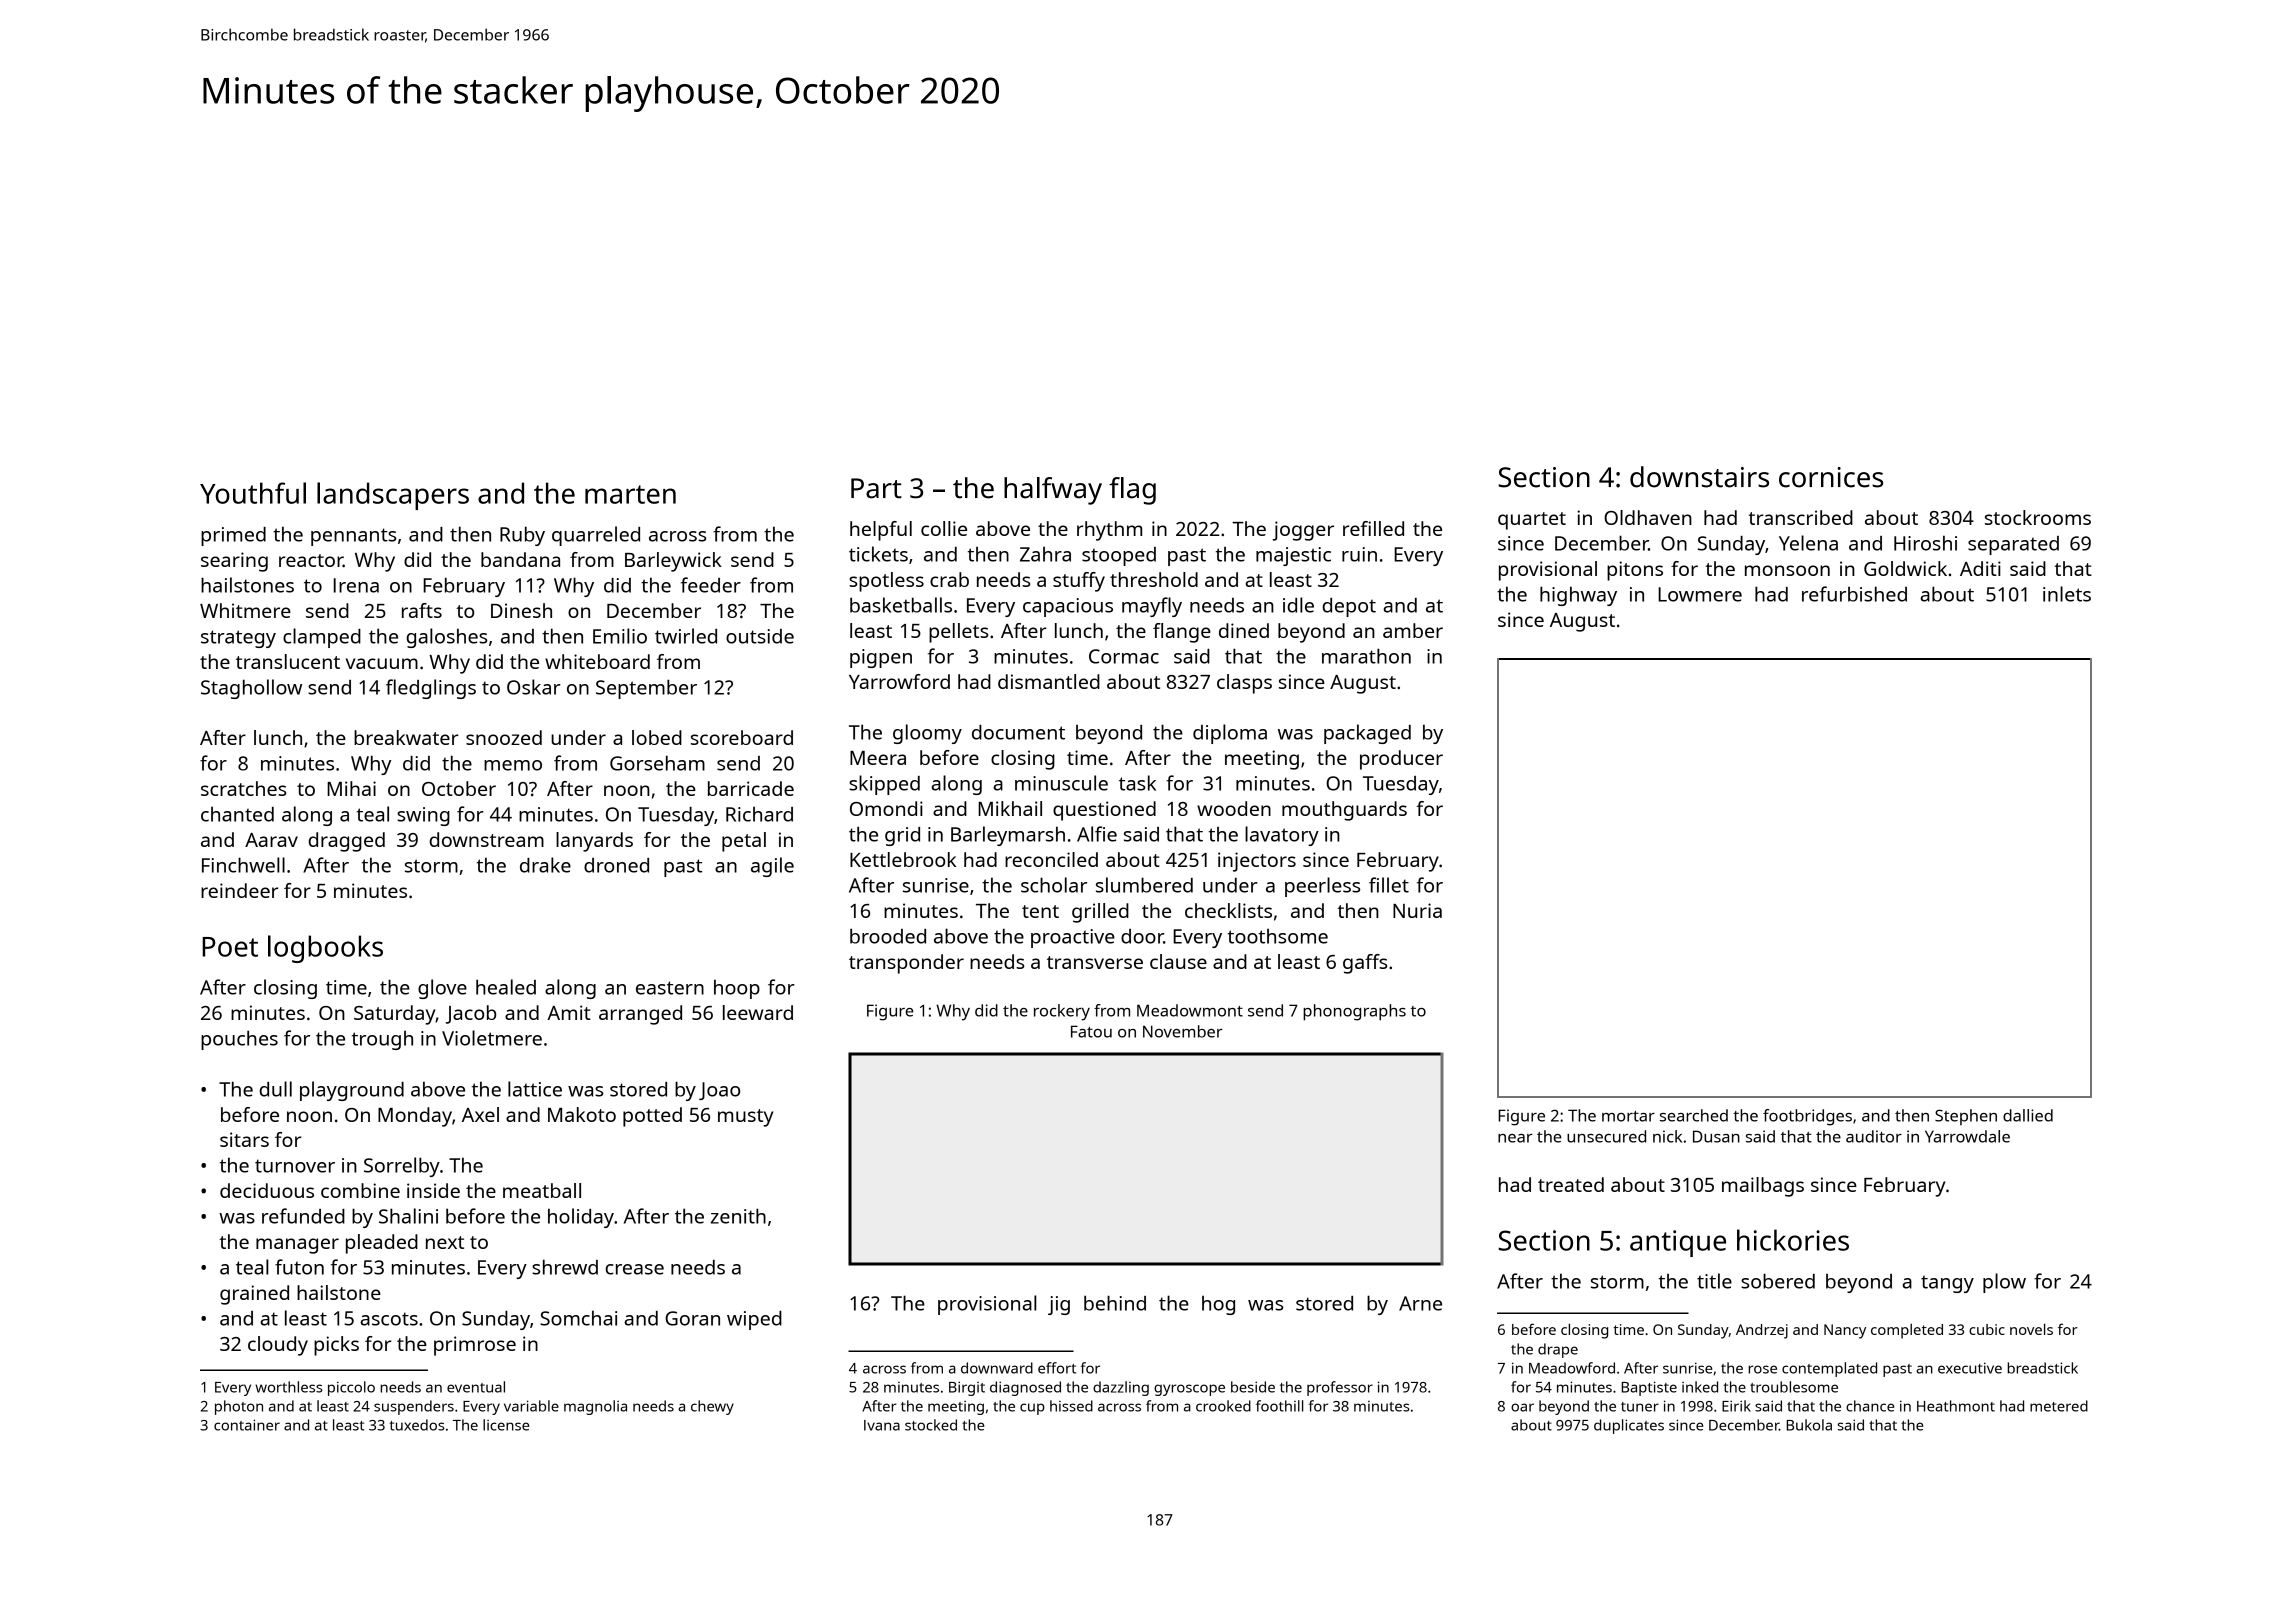  Describe the element at coordinates (415, 1117) in the screenshot. I see `Monday` at that location.
